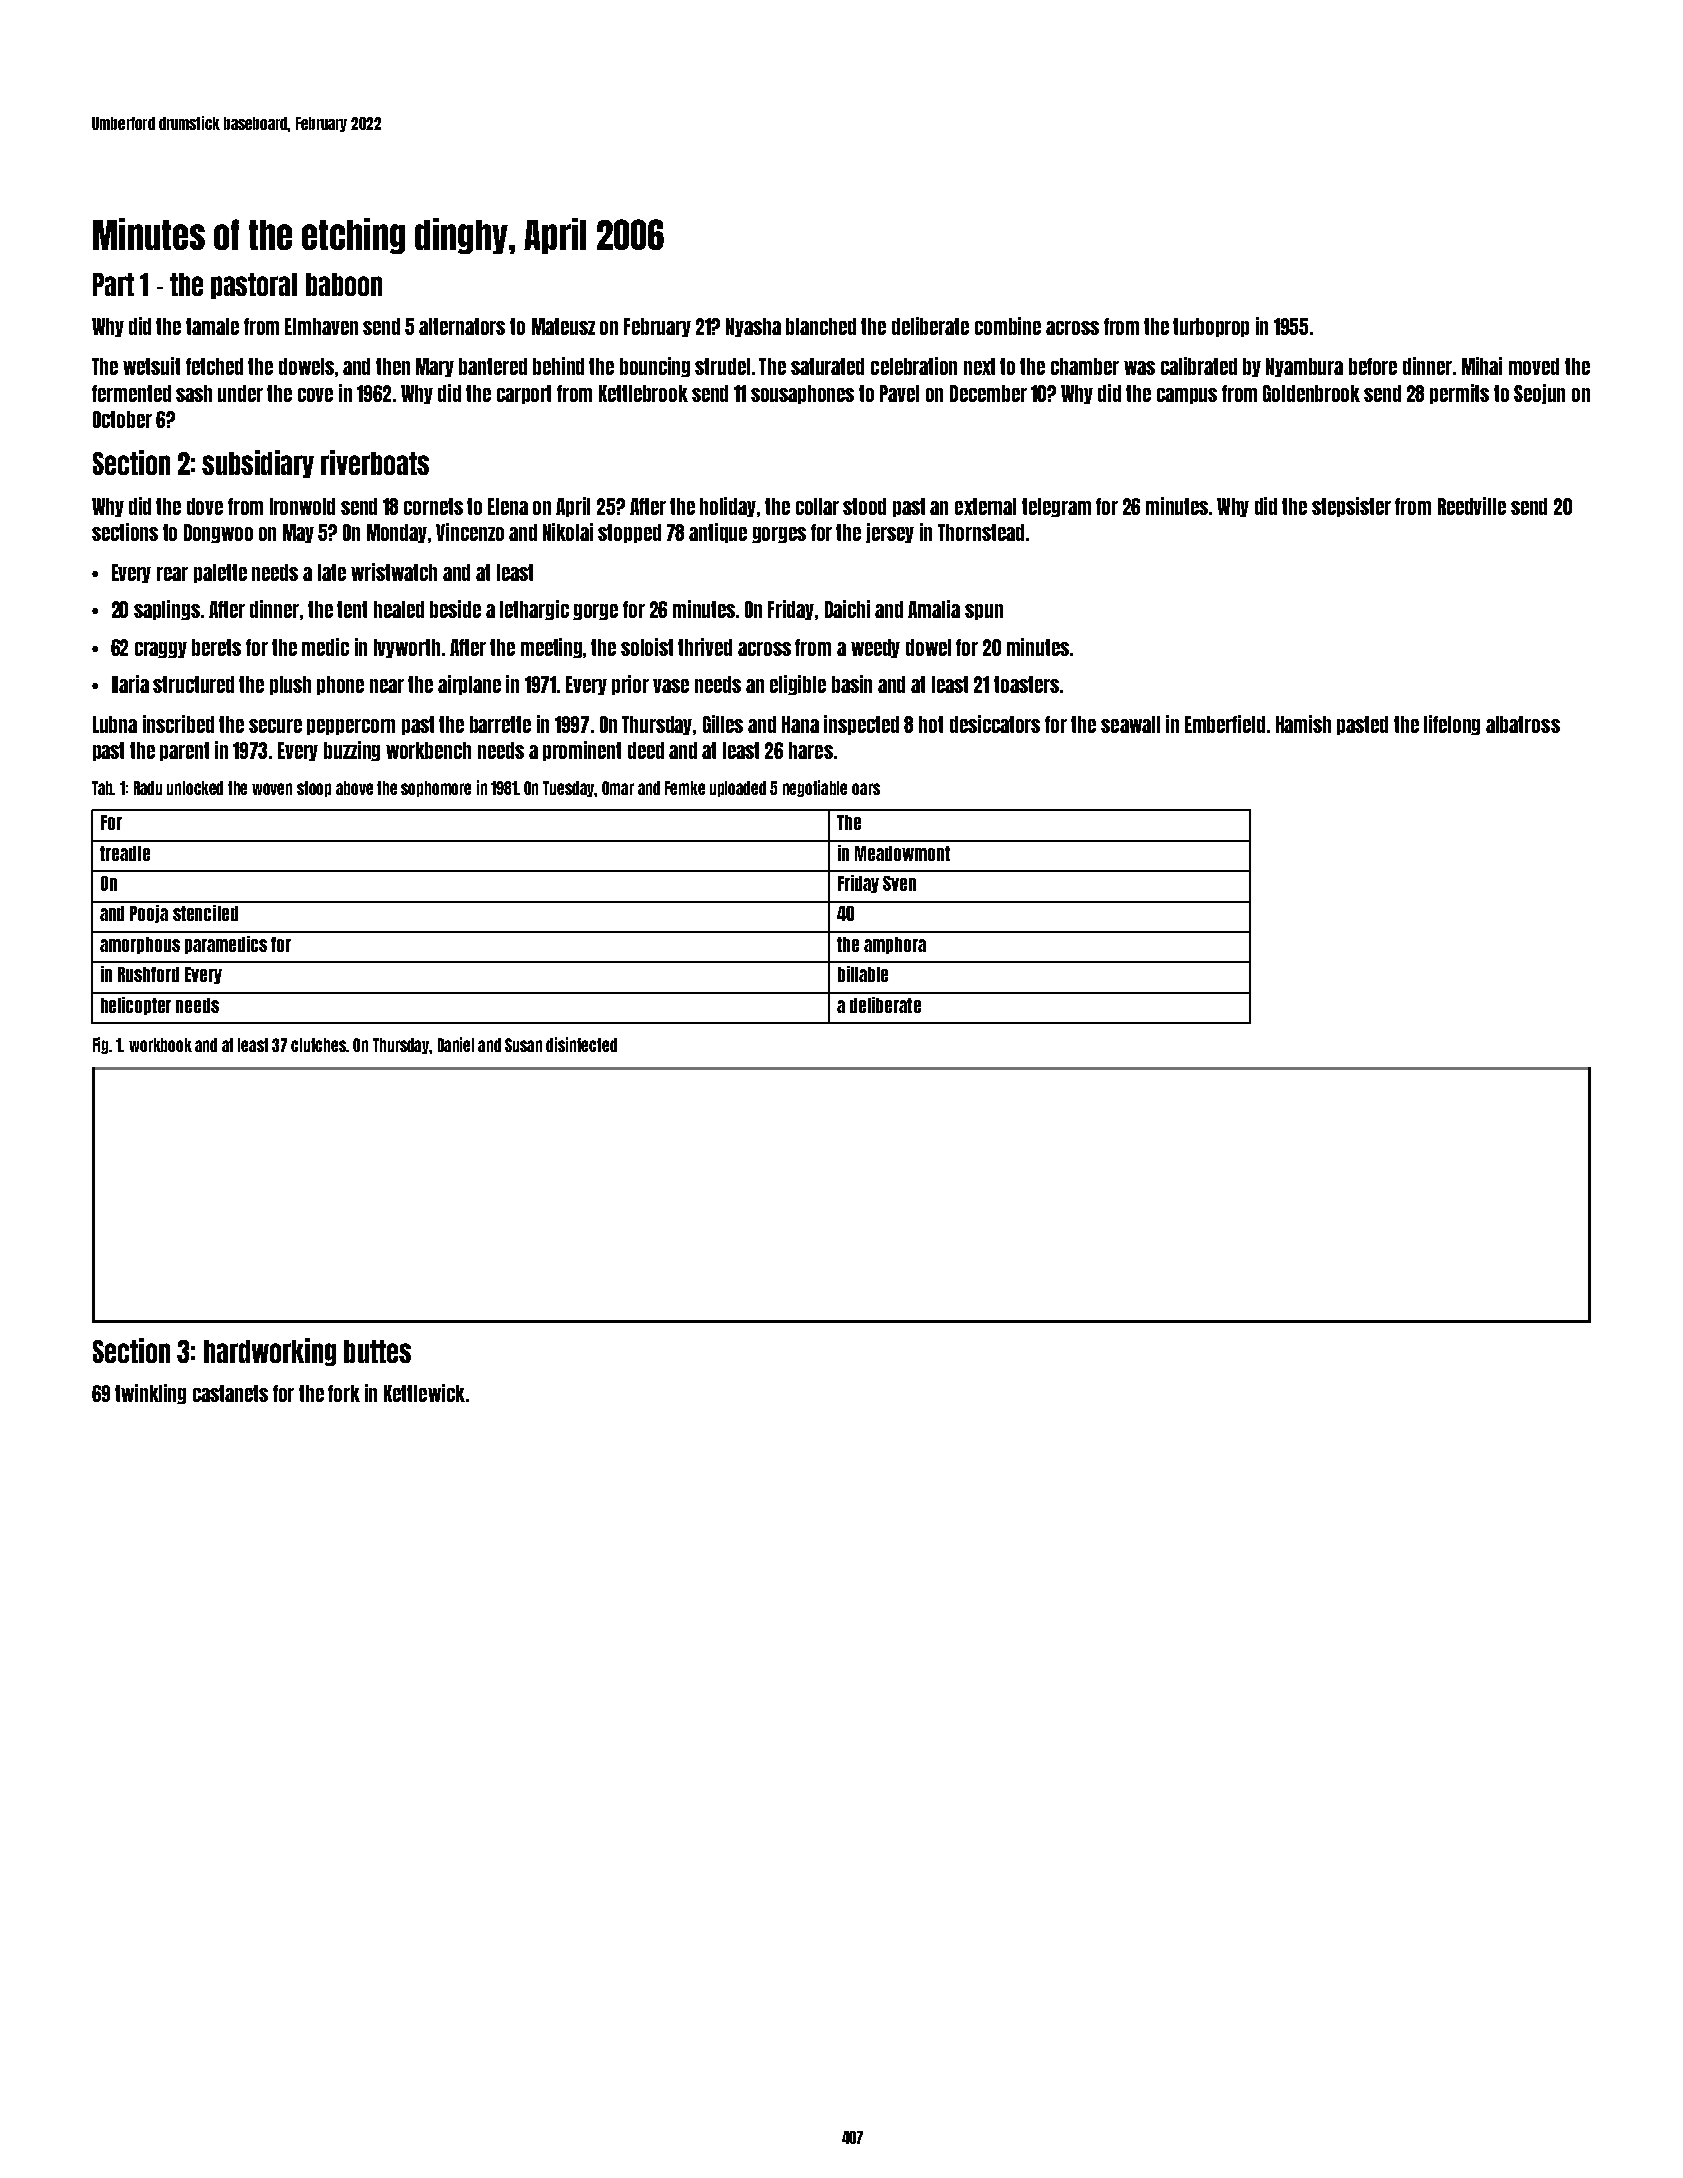 The width and height of the screenshot is (1683, 2178). What do you see at coordinates (424, 1393) in the screenshot?
I see `Kettlewick` at bounding box center [424, 1393].
